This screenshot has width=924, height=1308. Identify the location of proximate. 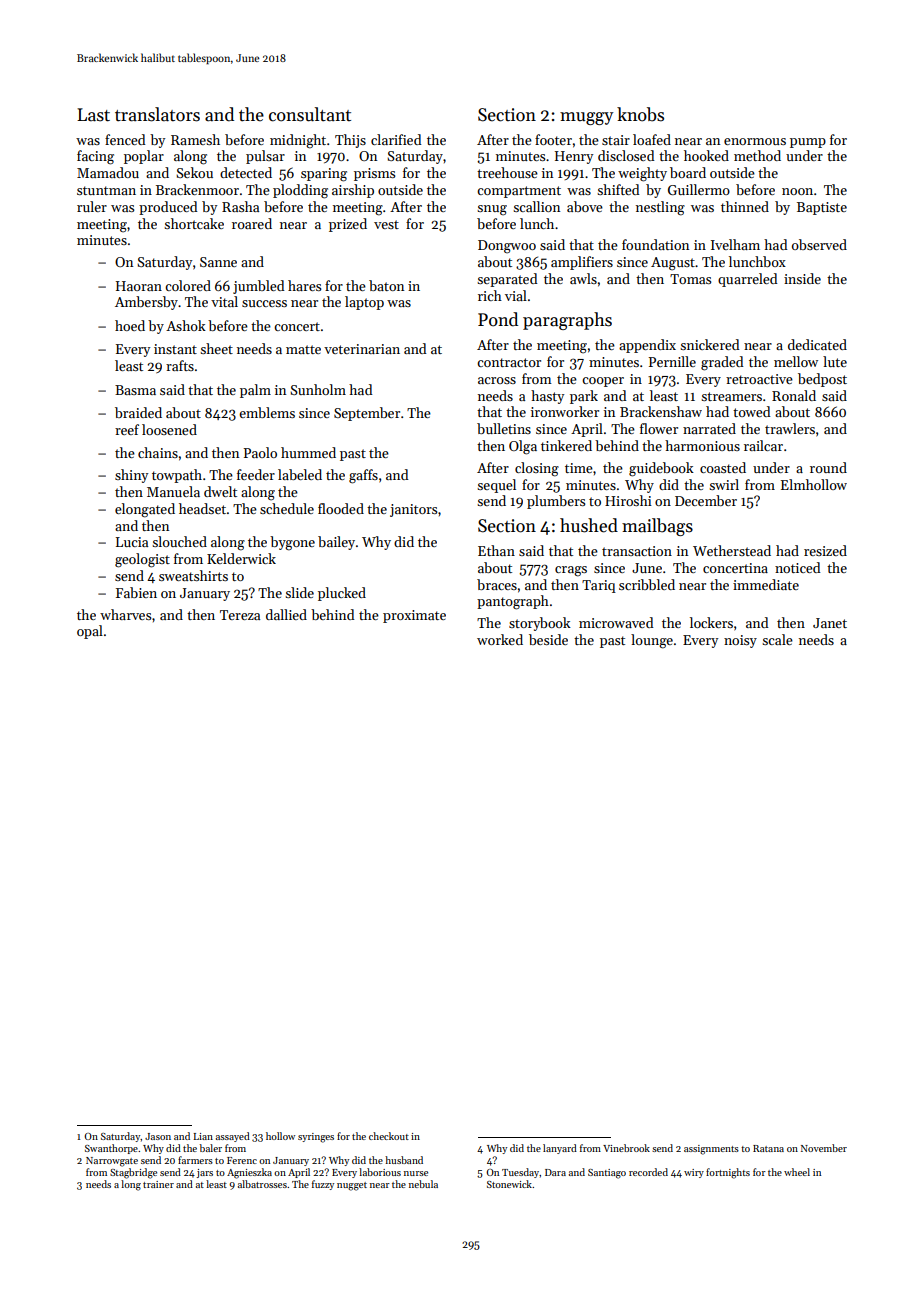
(414, 616).
